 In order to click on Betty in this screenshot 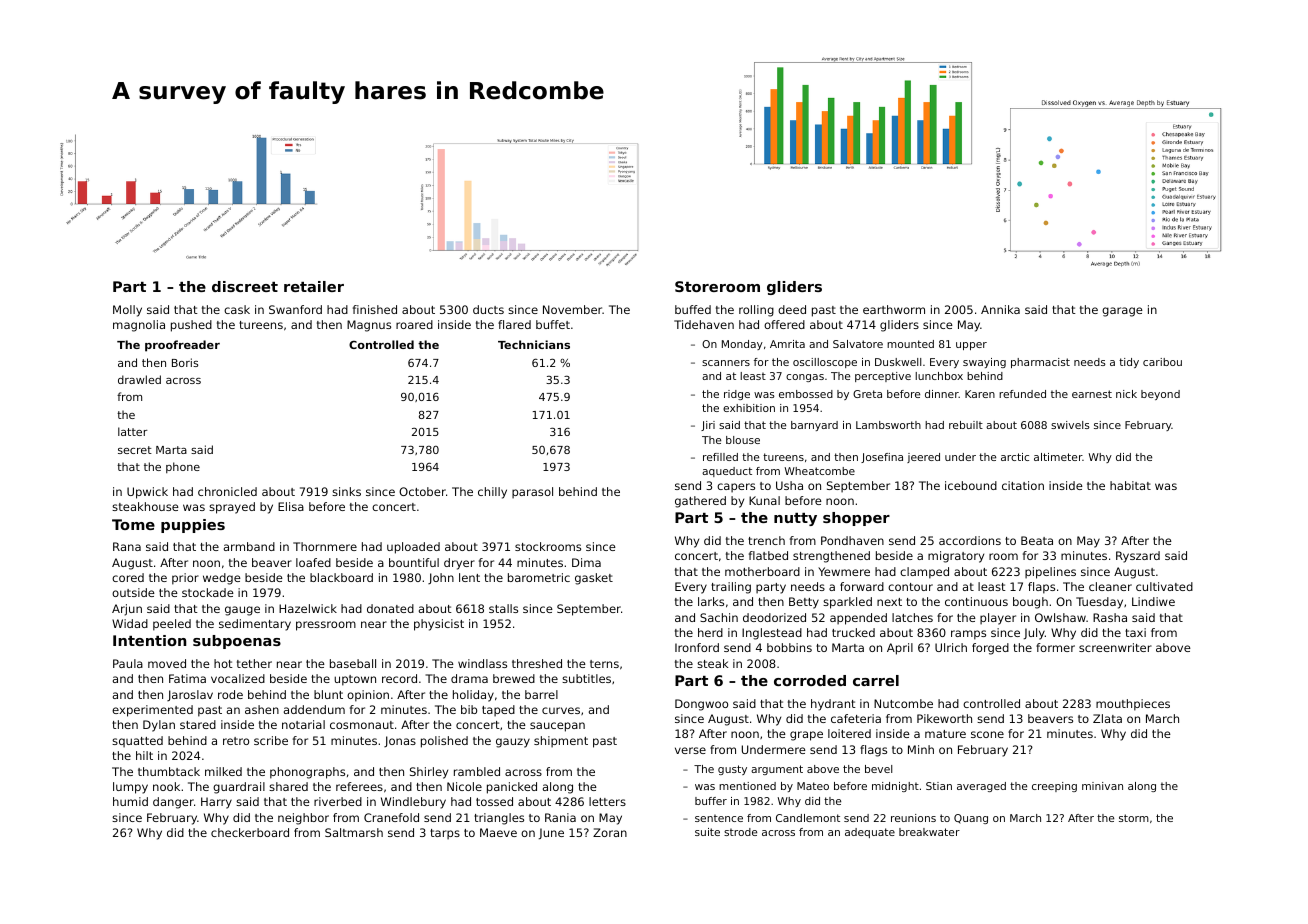, I will do `click(804, 603)`.
